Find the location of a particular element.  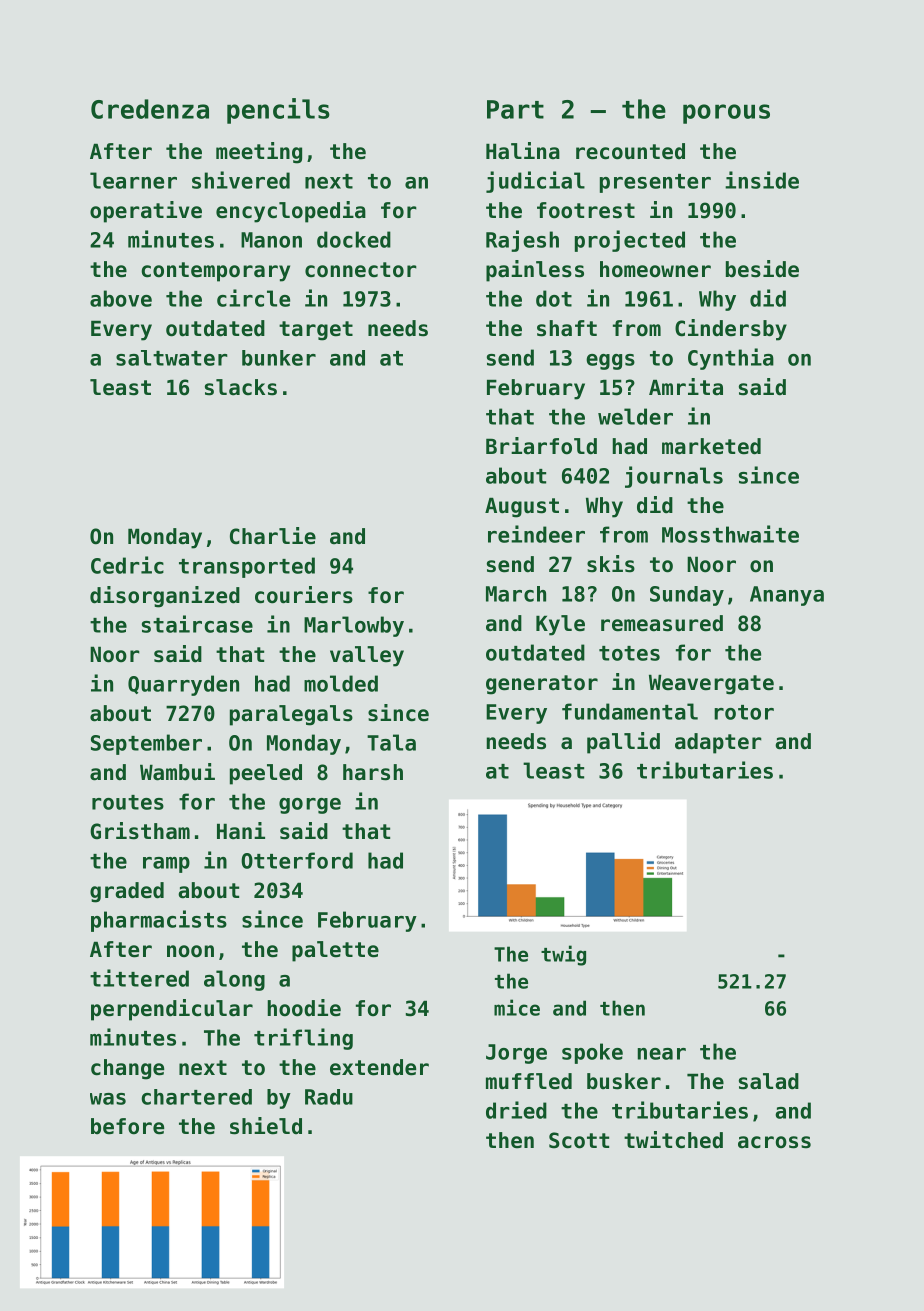

shield is located at coordinates (266, 1126).
